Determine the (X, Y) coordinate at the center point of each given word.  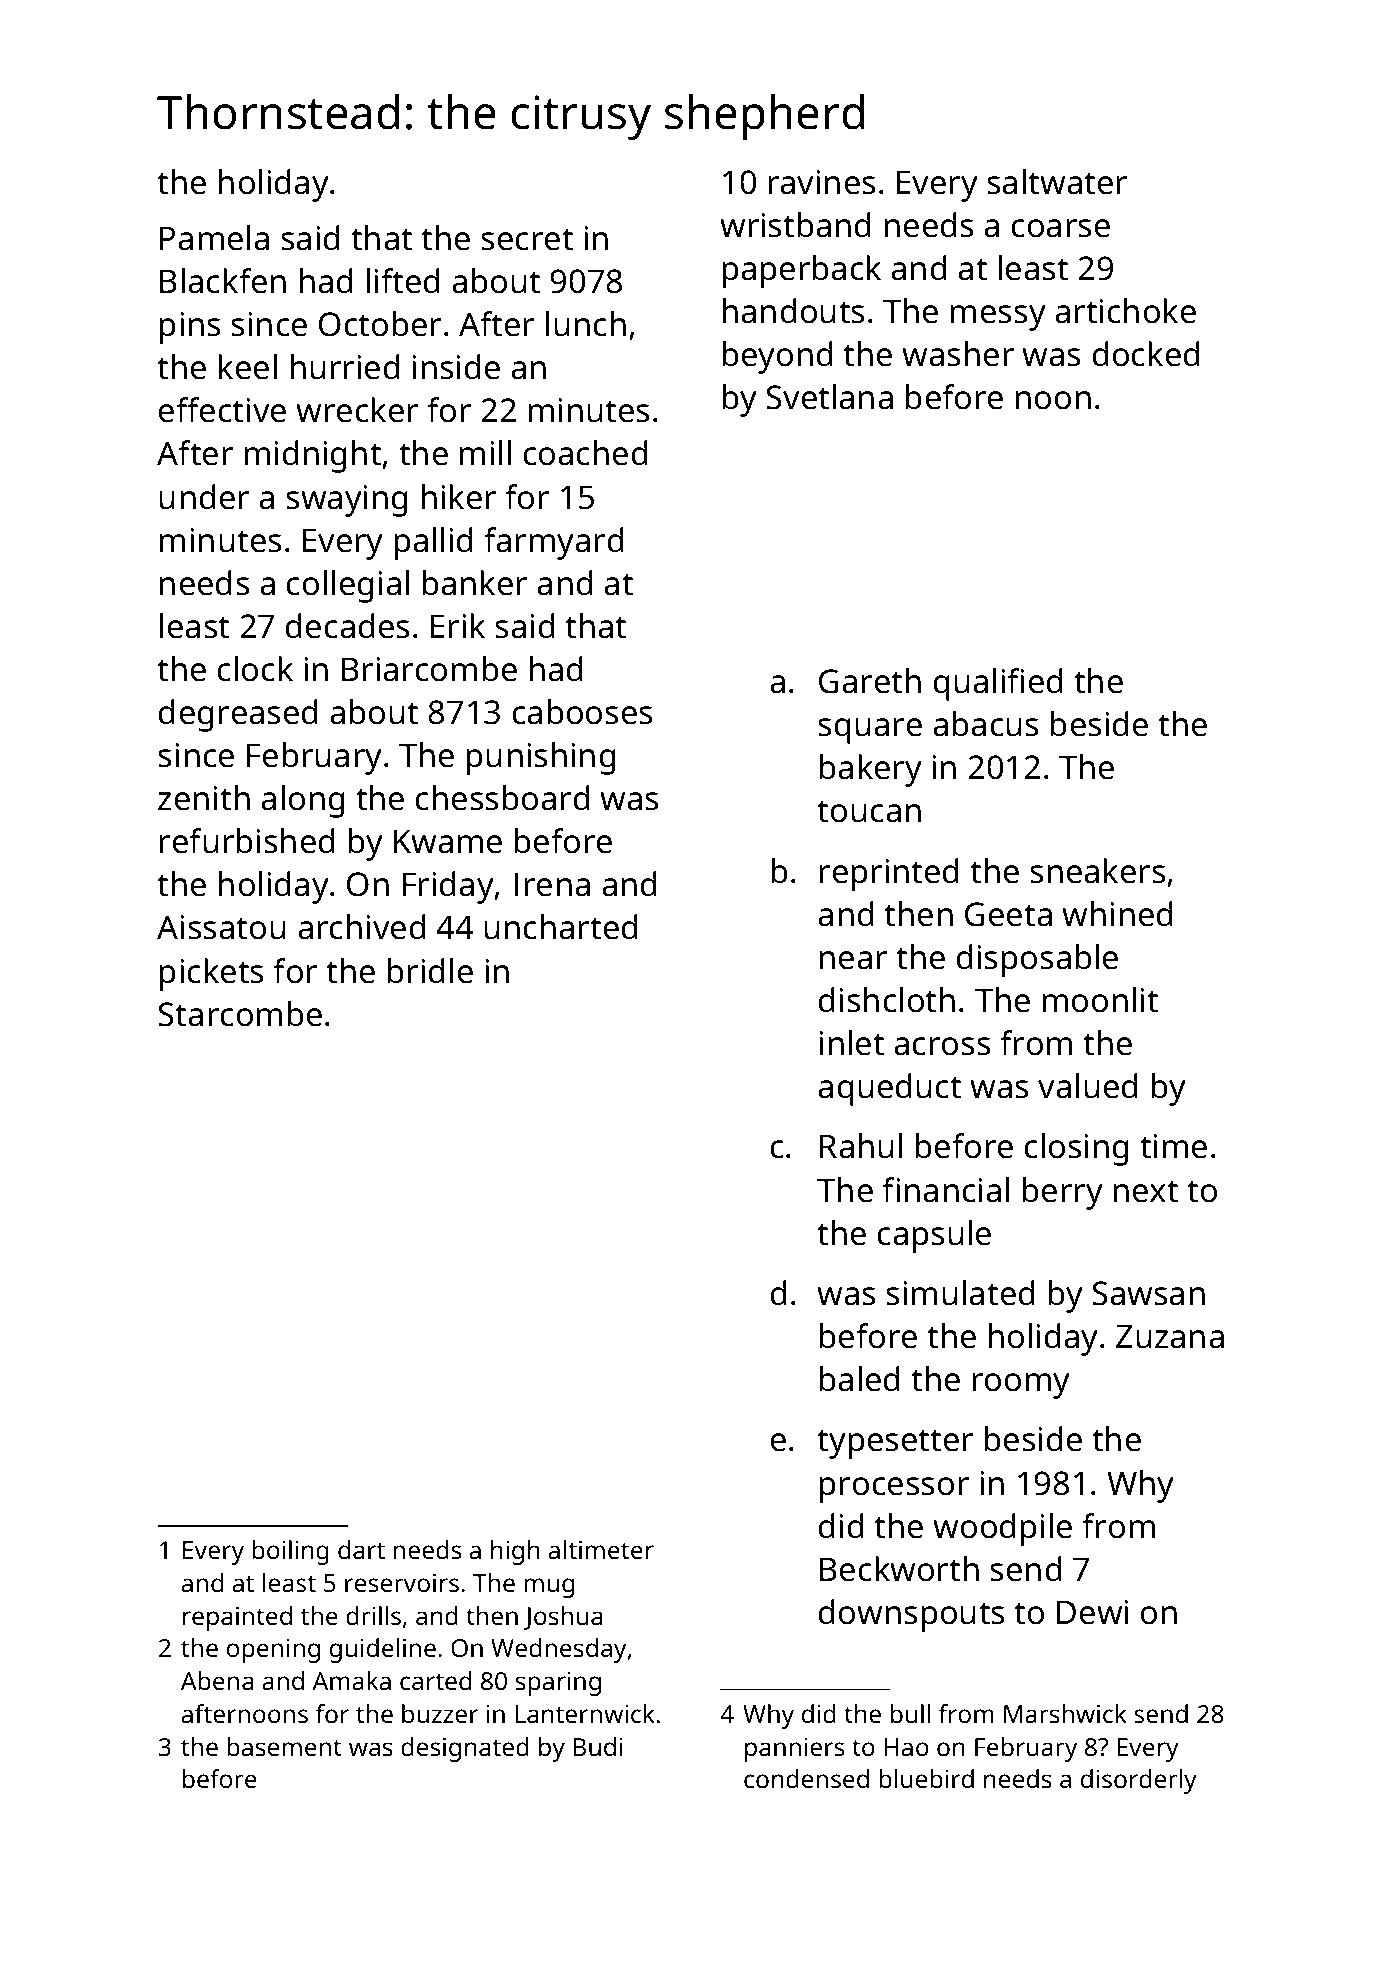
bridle (430, 971)
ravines (822, 182)
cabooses (582, 712)
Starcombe (240, 1014)
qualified (998, 684)
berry (1063, 1193)
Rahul (861, 1146)
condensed (806, 1778)
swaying (347, 501)
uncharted (561, 927)
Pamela (214, 238)
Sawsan (1148, 1293)
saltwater (1057, 182)
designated (465, 1749)
